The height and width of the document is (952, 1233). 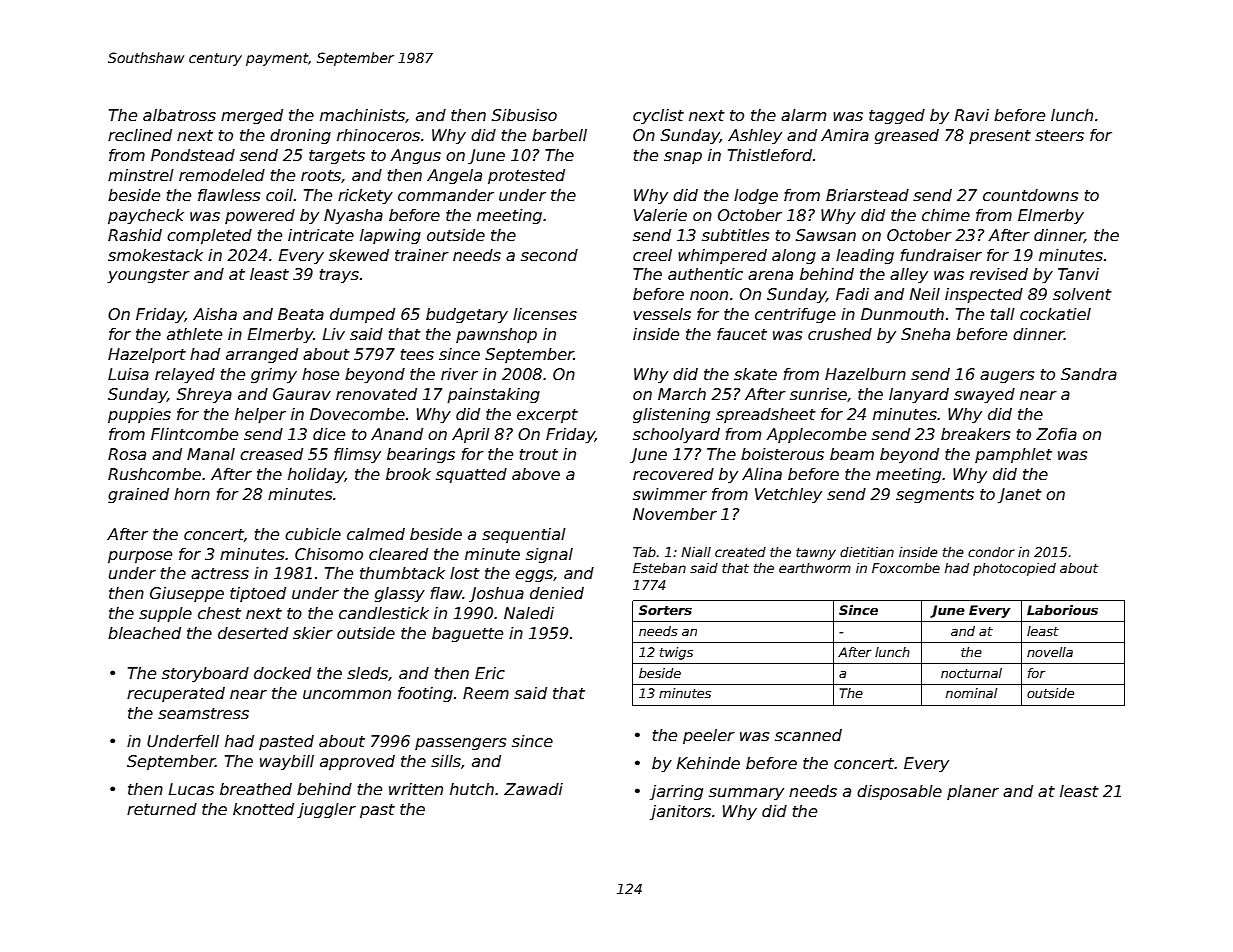 I want to click on Sneha, so click(x=925, y=334).
